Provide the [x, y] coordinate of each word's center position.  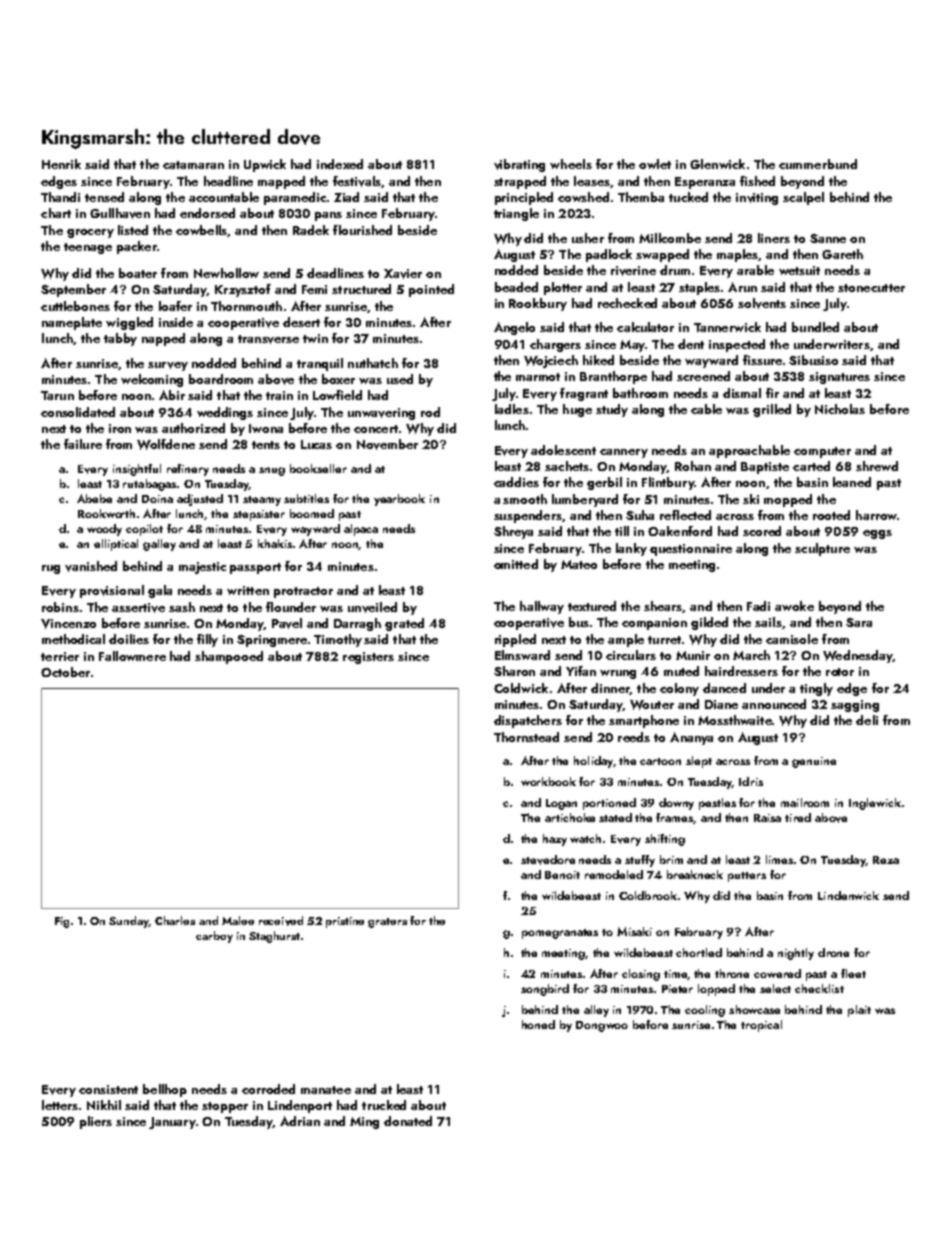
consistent [108, 1089]
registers [368, 658]
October [65, 672]
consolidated [78, 412]
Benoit [562, 875]
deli [867, 720]
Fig [62, 922]
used [400, 379]
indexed [340, 164]
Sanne [828, 238]
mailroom [805, 802]
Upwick [265, 165]
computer [822, 452]
